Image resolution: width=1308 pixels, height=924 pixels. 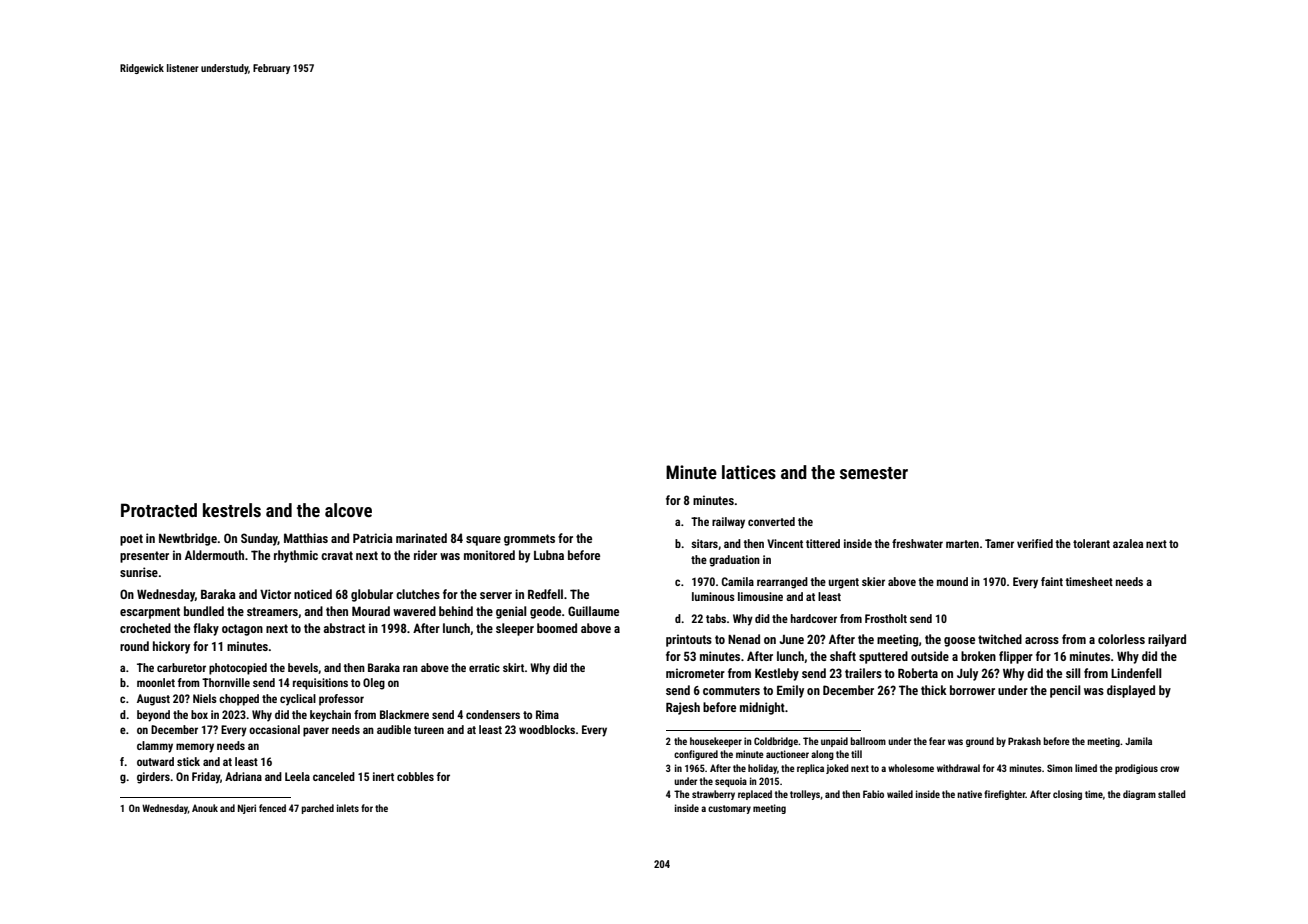 What do you see at coordinates (695, 673) in the document?
I see `micrometer` at bounding box center [695, 673].
